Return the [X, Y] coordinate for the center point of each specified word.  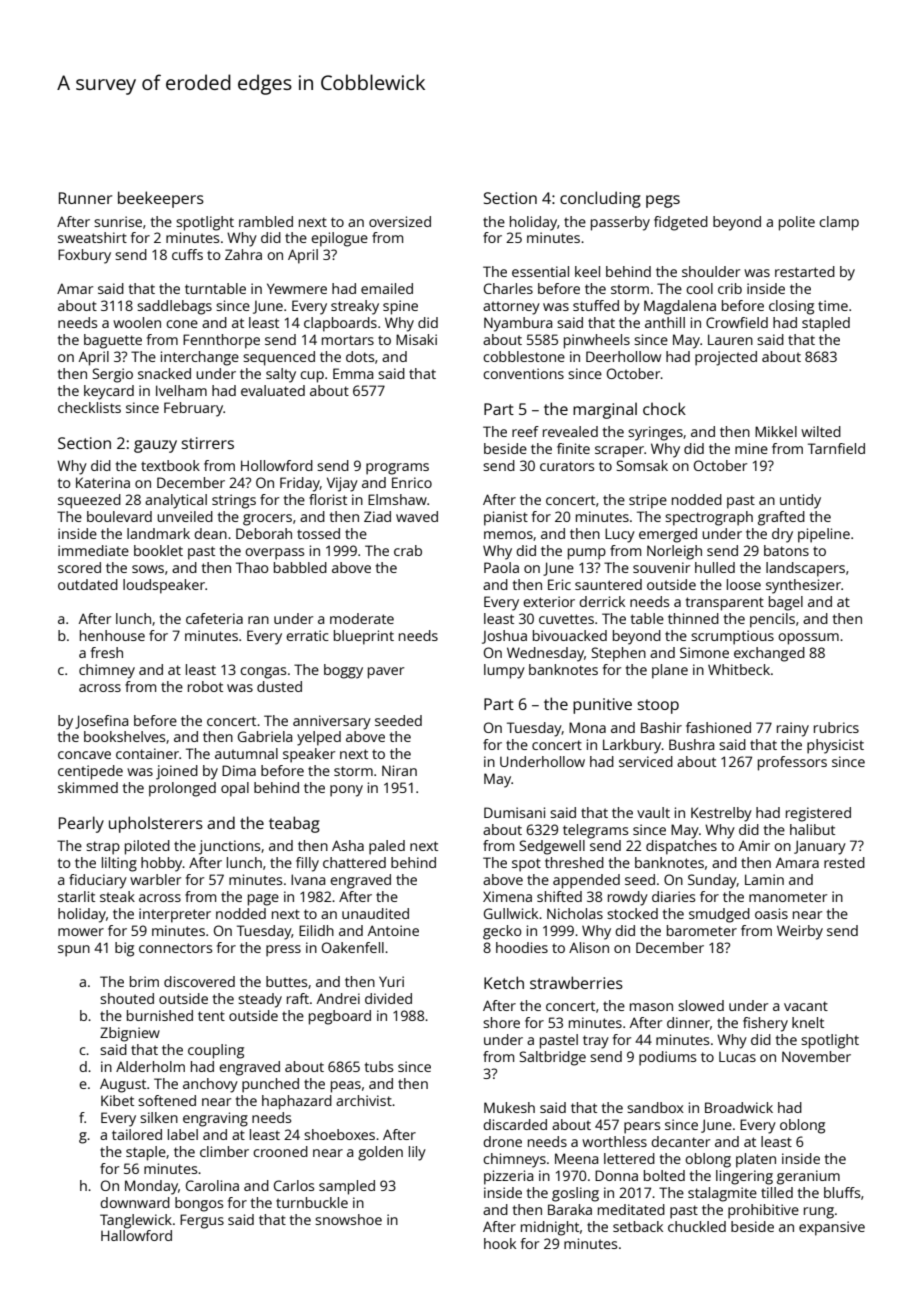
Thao [252, 567]
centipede [90, 772]
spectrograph [709, 518]
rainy [793, 729]
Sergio [112, 375]
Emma [353, 373]
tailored [137, 1134]
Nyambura [518, 324]
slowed [701, 1005]
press [283, 951]
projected [726, 358]
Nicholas [575, 913]
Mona [587, 727]
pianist [506, 518]
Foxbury [84, 256]
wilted [821, 431]
